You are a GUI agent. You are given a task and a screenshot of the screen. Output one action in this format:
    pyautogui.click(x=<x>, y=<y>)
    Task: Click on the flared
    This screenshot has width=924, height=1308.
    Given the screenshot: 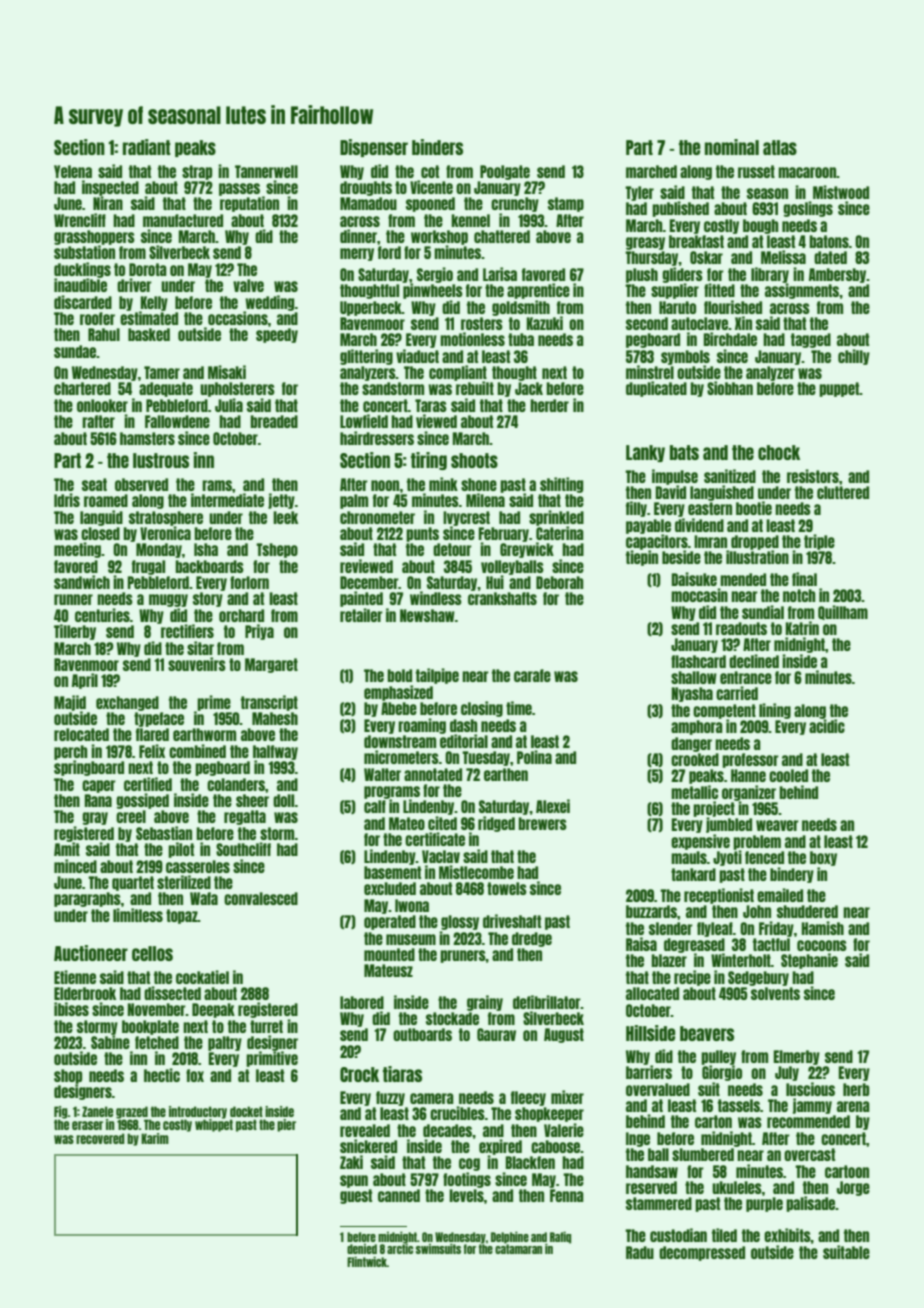 What is the action you would take?
    pyautogui.click(x=152, y=734)
